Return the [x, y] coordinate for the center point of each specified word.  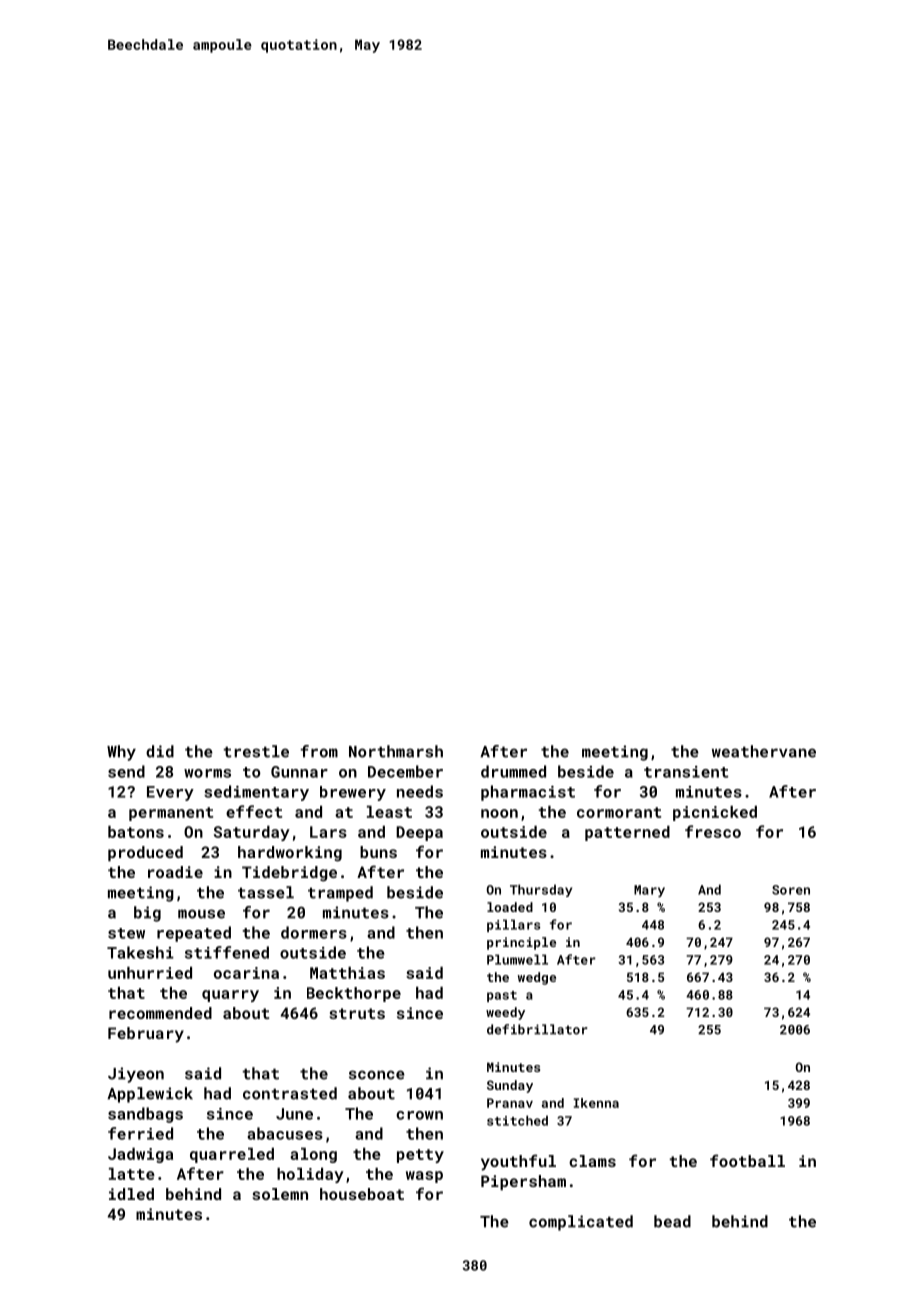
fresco [713, 831]
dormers [314, 932]
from [319, 751]
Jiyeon [136, 1075]
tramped [340, 894]
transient [686, 772]
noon [499, 813]
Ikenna [596, 1103]
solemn [280, 1194]
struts [357, 1013]
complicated [581, 1223]
